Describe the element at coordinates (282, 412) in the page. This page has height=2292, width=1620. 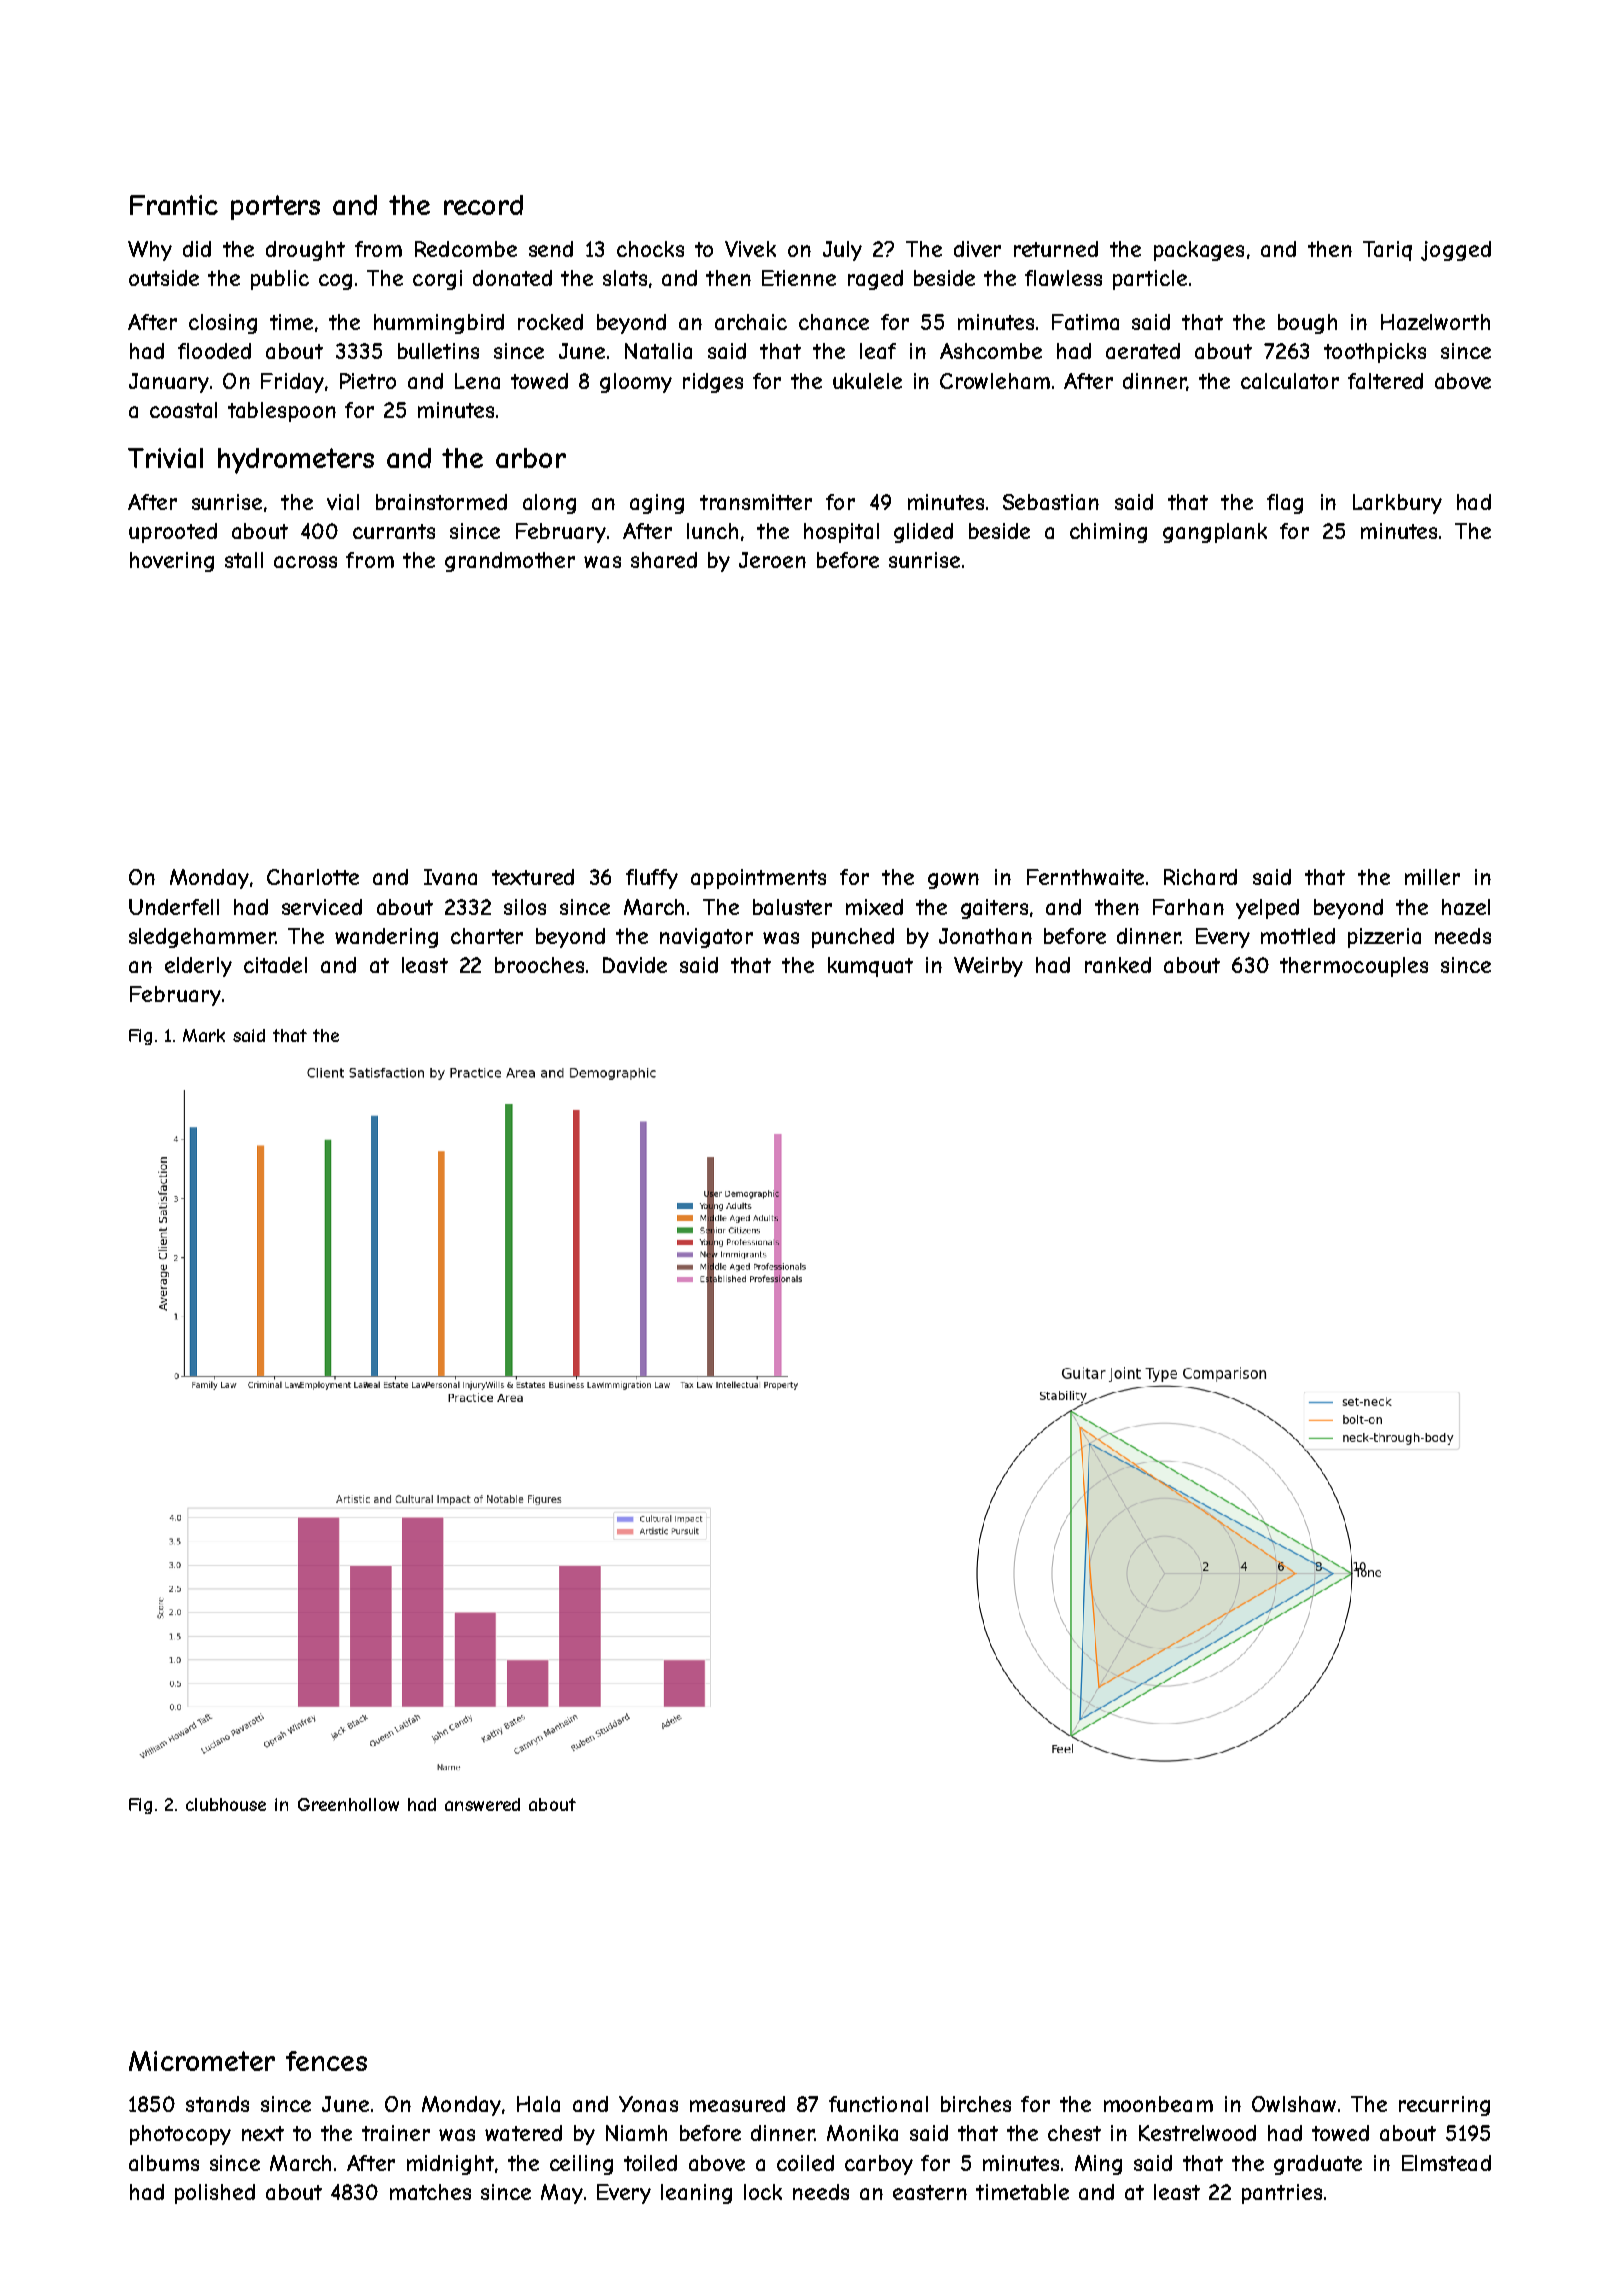
I see `tablespoon` at that location.
